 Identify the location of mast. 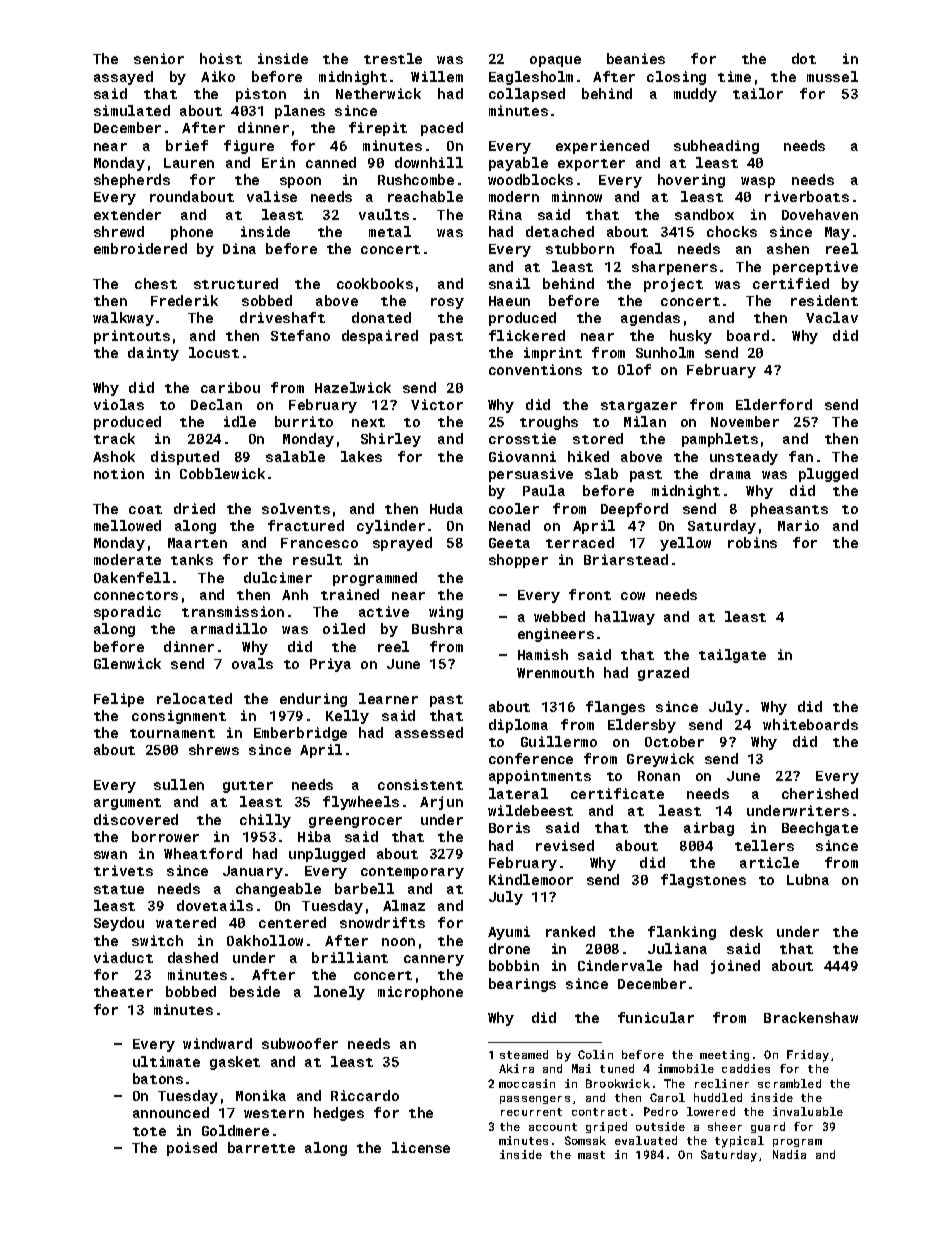
(591, 1155).
